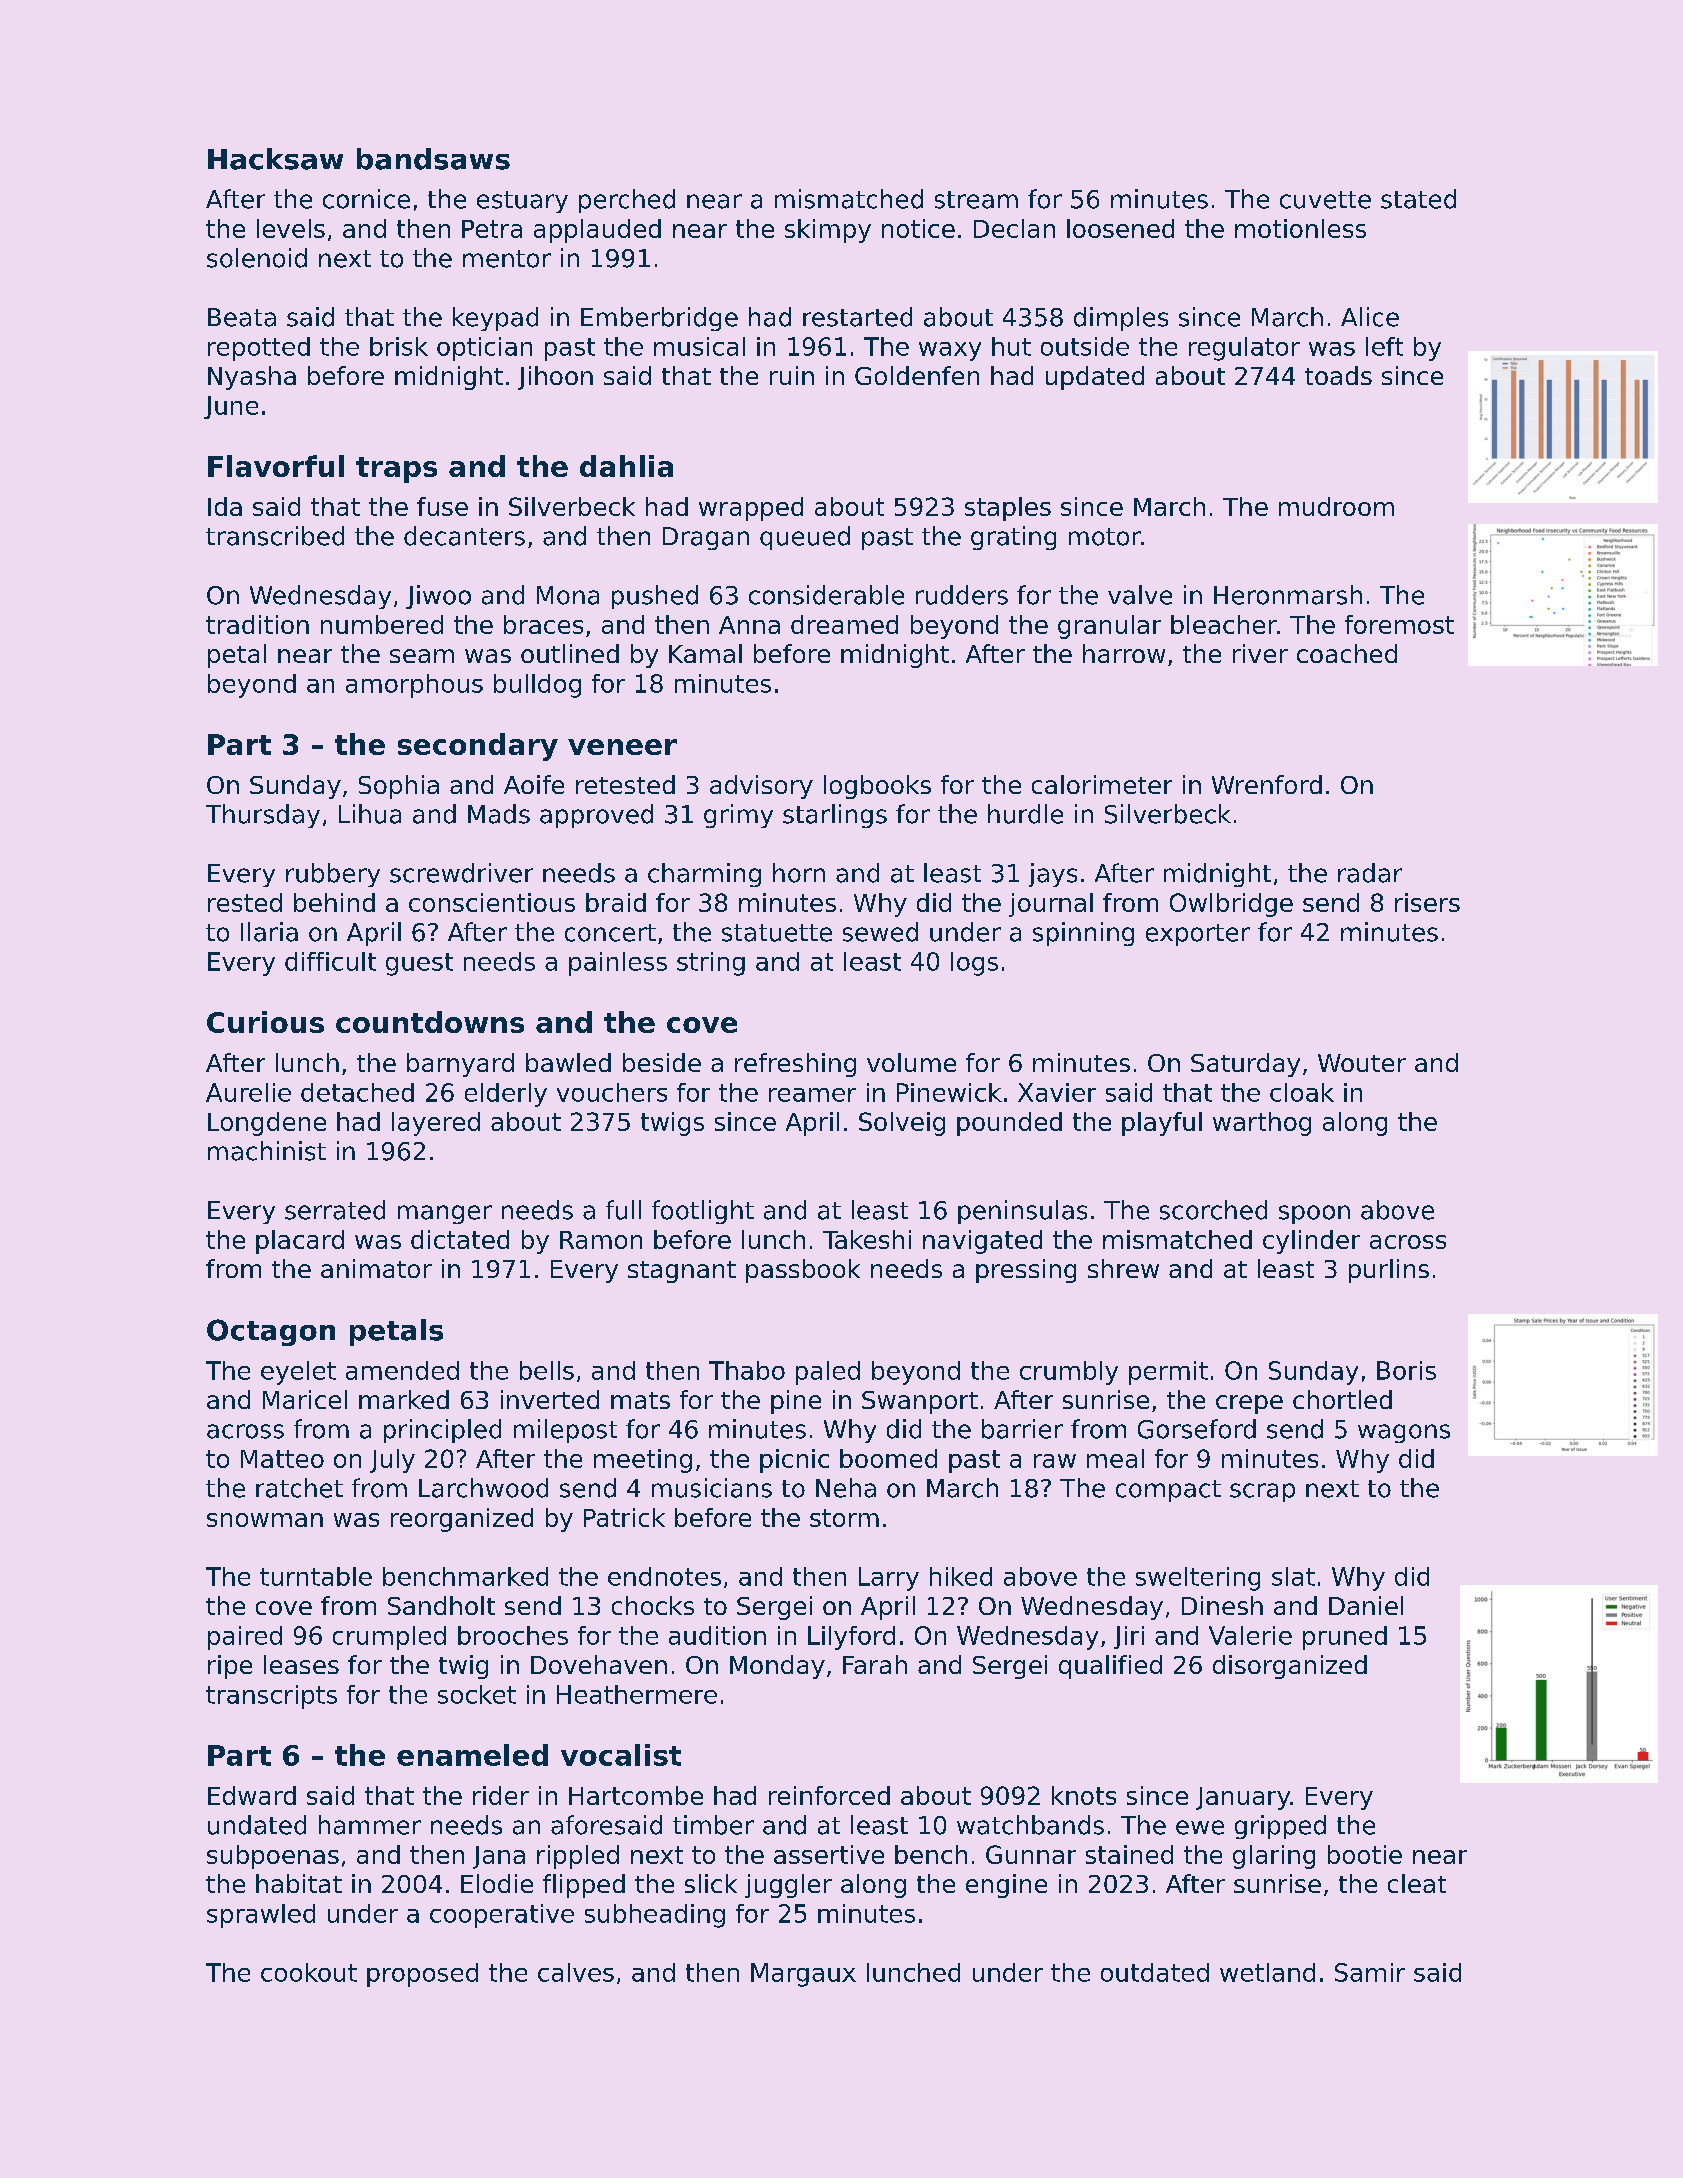 Image resolution: width=1683 pixels, height=2178 pixels. What do you see at coordinates (792, 375) in the page?
I see `ruin` at bounding box center [792, 375].
